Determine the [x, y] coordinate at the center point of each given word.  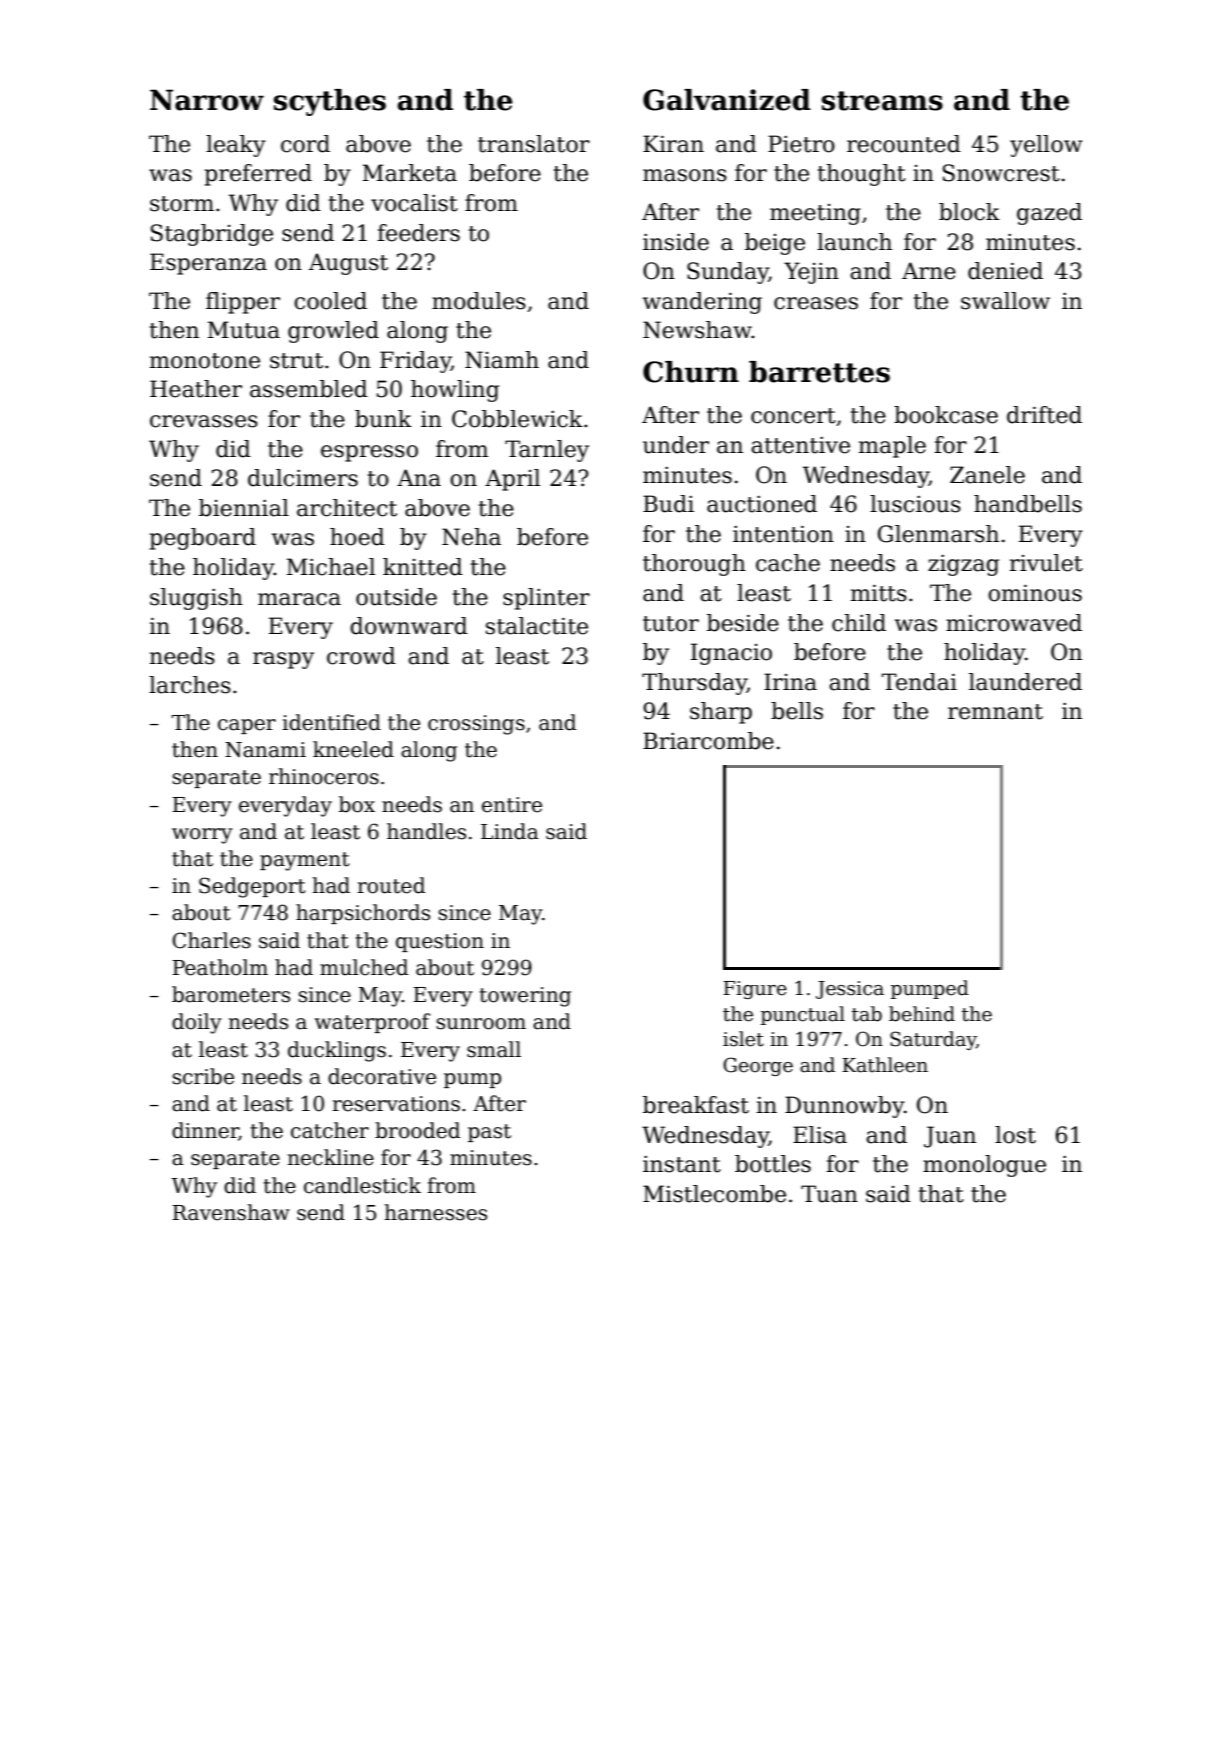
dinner [205, 1131]
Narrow [207, 100]
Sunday [728, 273]
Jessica [850, 990]
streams [882, 101]
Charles [211, 940]
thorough [694, 565]
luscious [915, 504]
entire [512, 805]
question [440, 942]
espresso [369, 453]
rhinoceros [324, 776]
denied [1005, 271]
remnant [995, 712]
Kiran [673, 144]
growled [333, 332]
